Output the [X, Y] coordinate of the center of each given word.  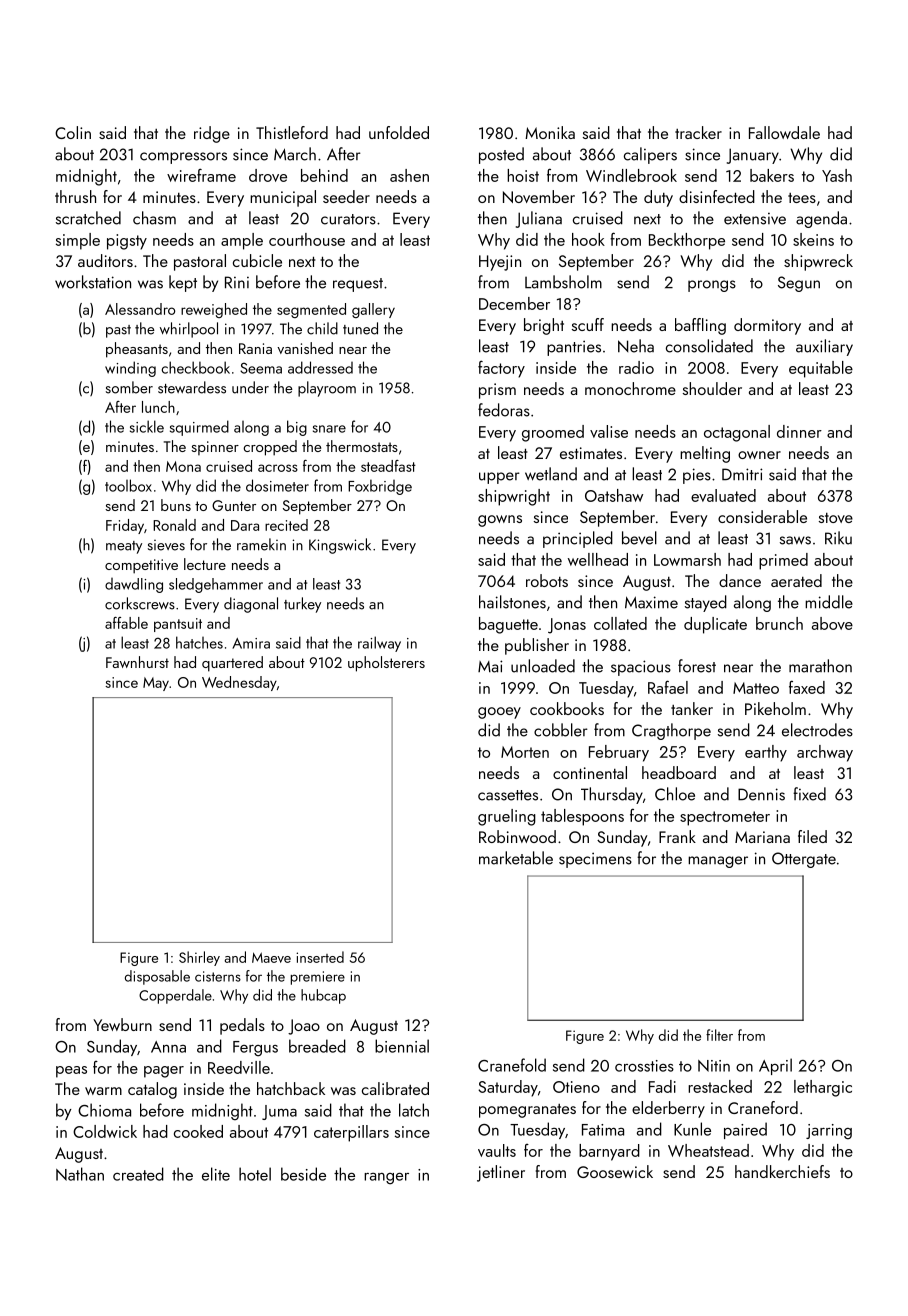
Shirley [199, 958]
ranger [386, 1179]
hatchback [291, 1088]
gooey [499, 713]
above [832, 623]
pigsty [127, 242]
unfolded [399, 132]
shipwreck [818, 262]
